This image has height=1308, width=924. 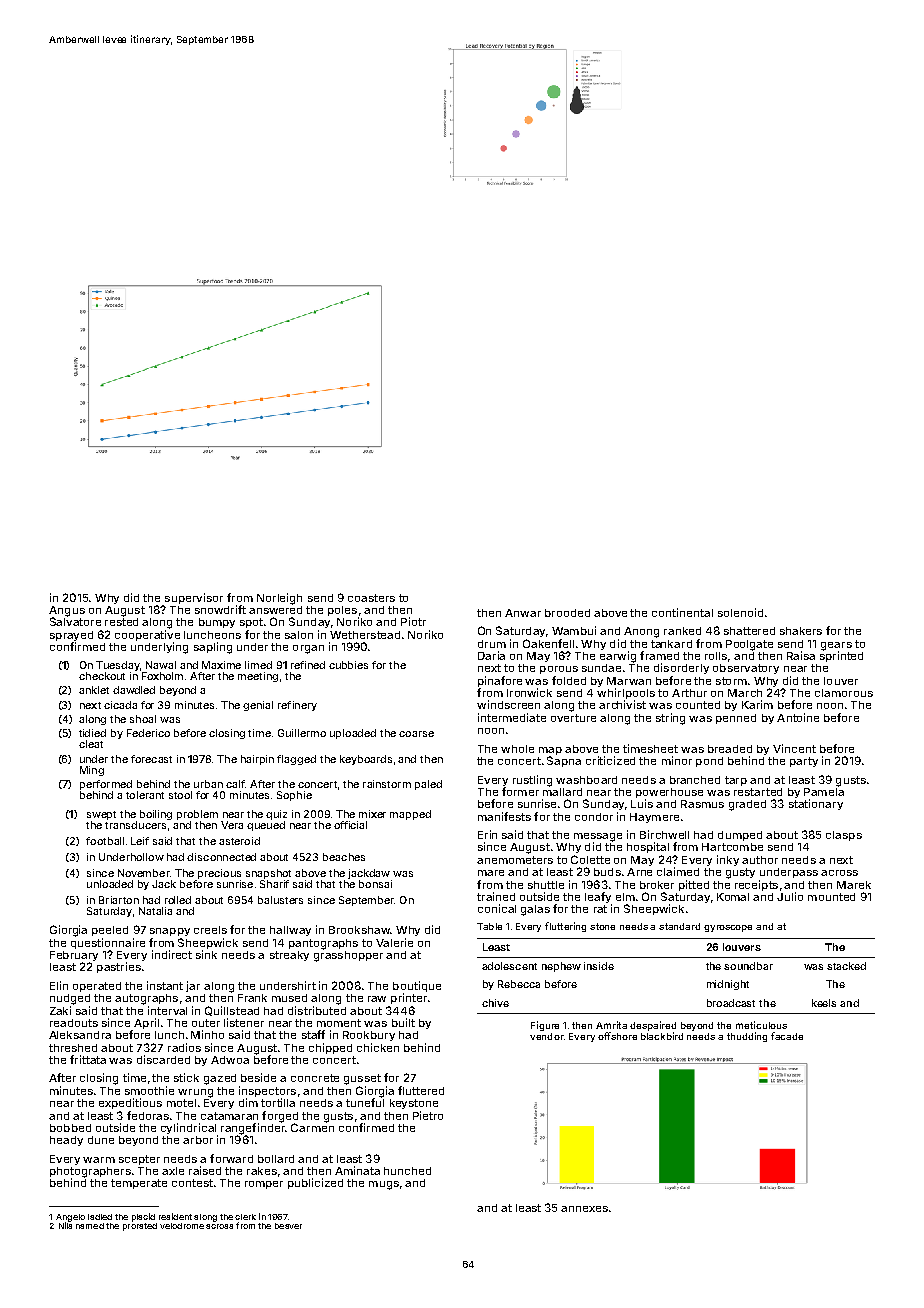 What do you see at coordinates (584, 1209) in the image?
I see `annexes` at bounding box center [584, 1209].
